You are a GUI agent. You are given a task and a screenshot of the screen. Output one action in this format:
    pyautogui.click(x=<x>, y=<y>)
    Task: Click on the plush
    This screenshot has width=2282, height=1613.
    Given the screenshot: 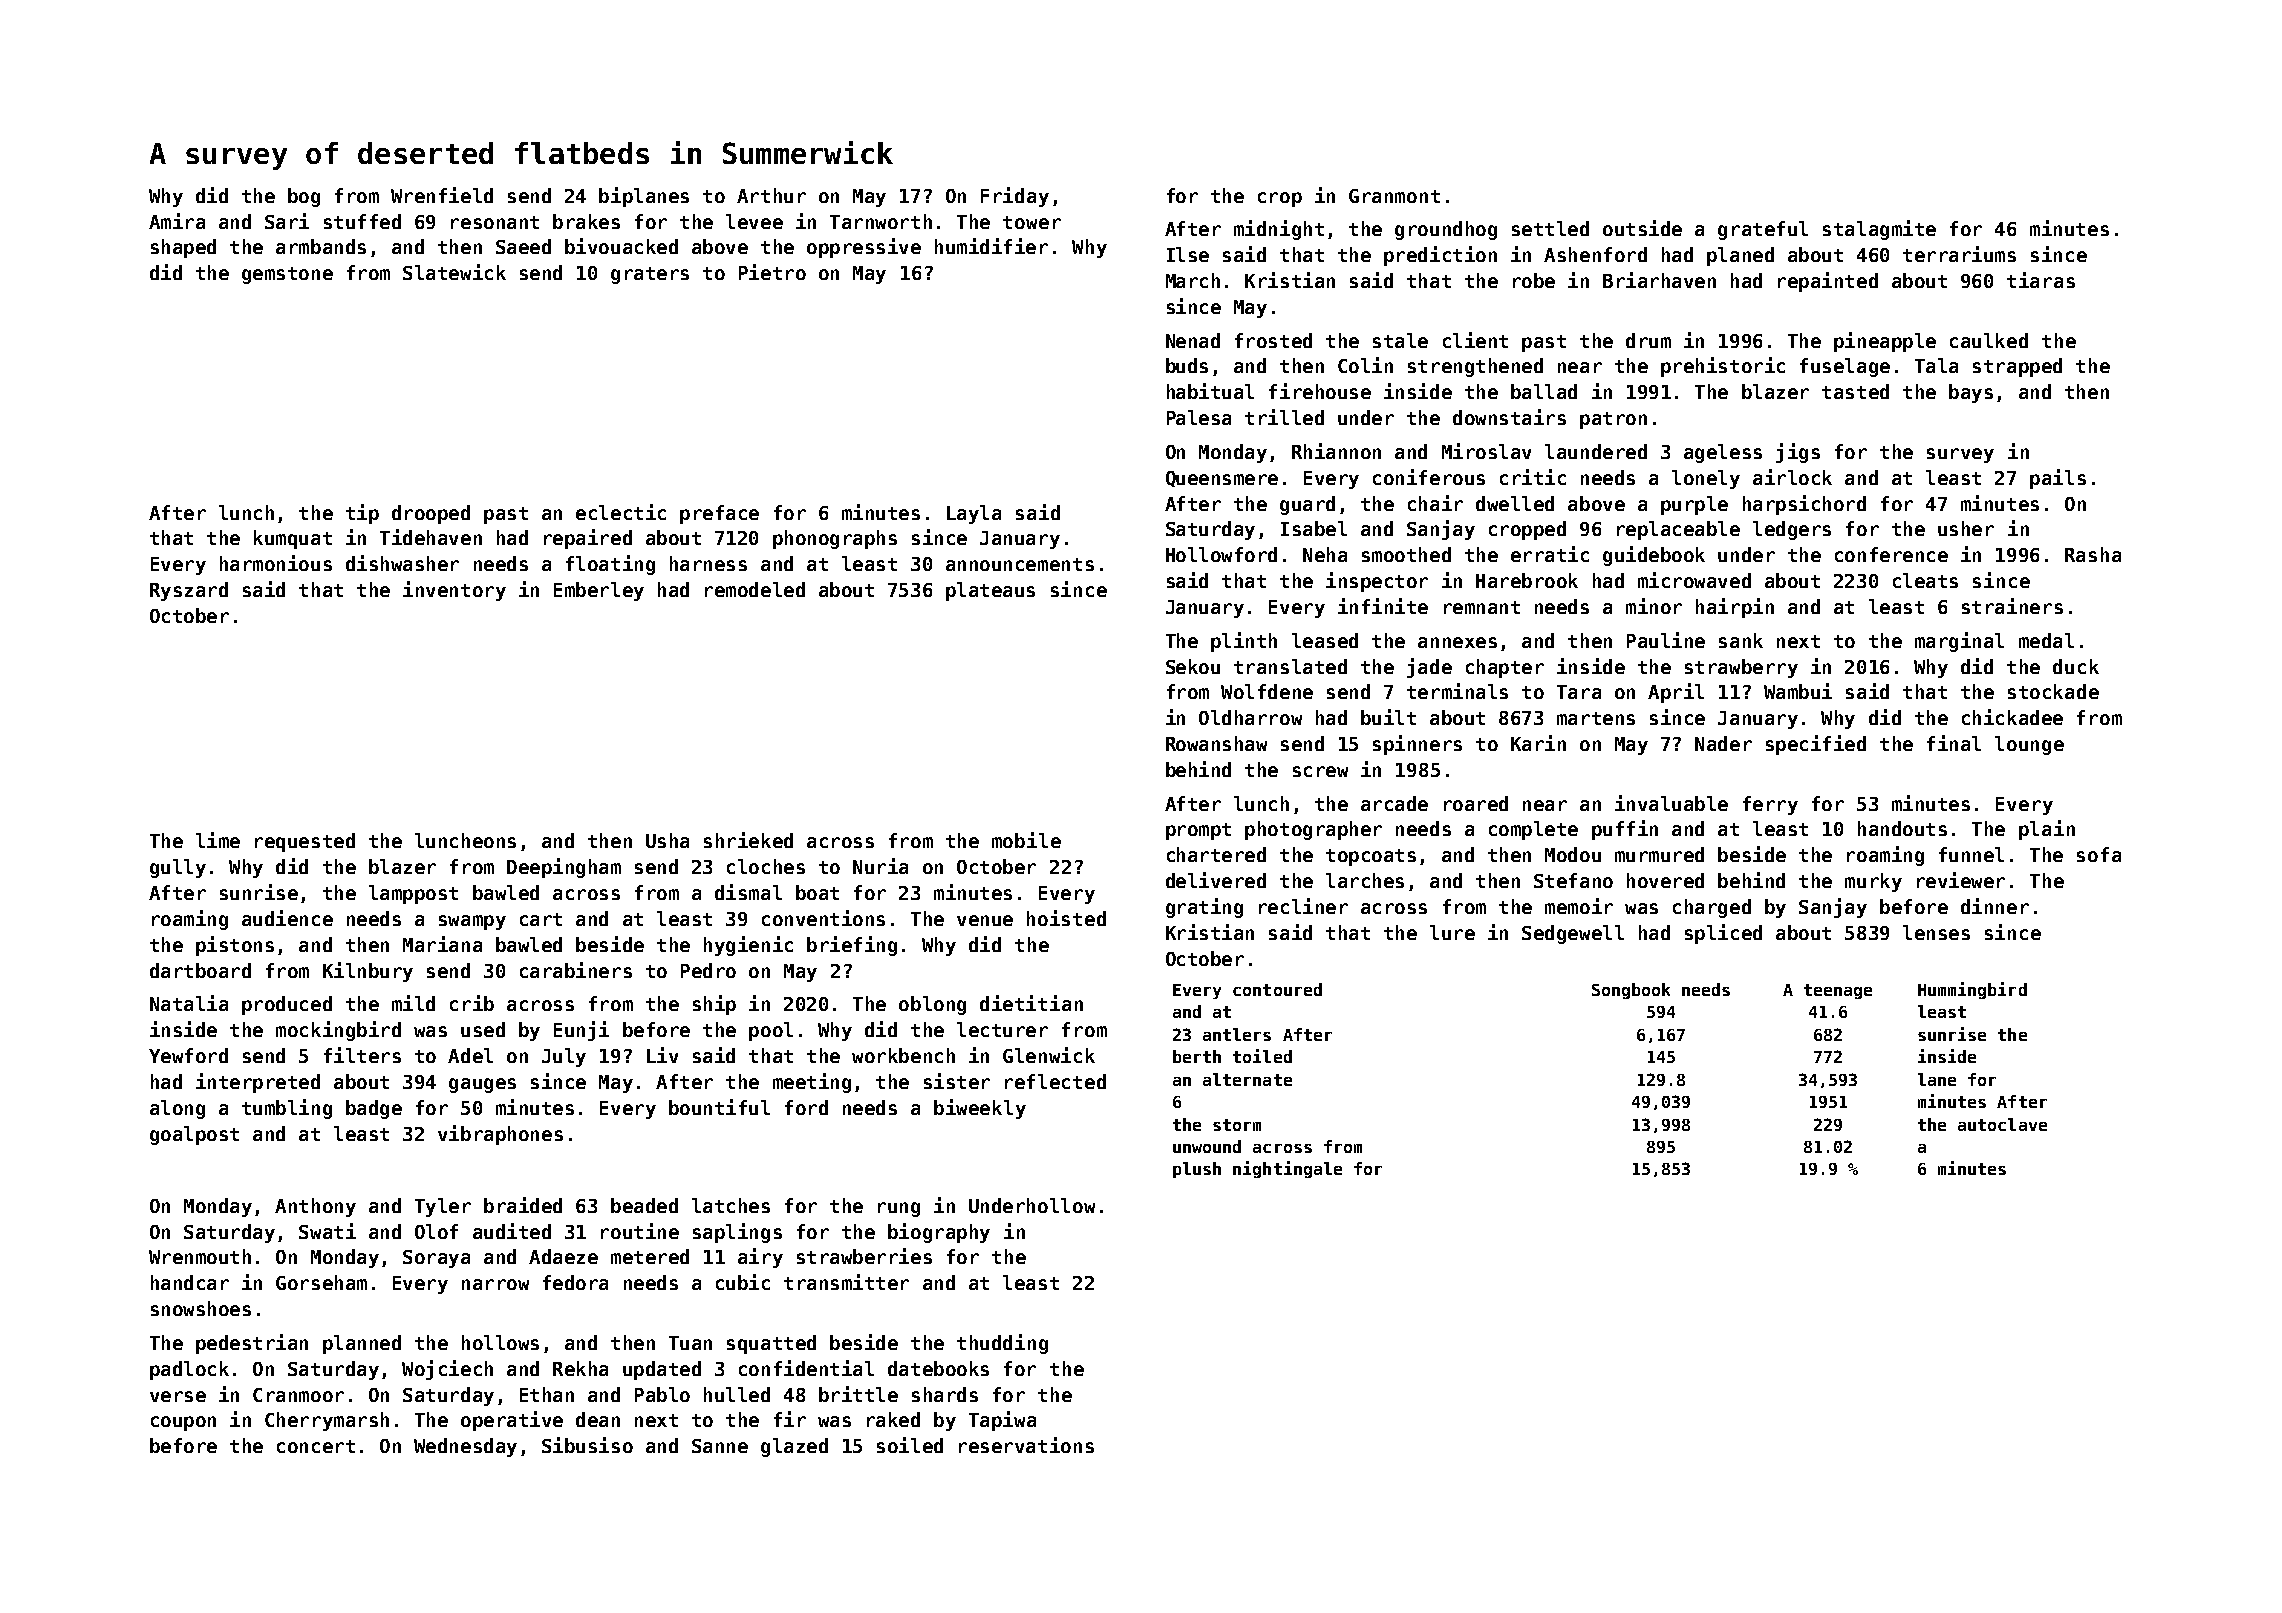 What is the action you would take?
    pyautogui.click(x=1197, y=1170)
